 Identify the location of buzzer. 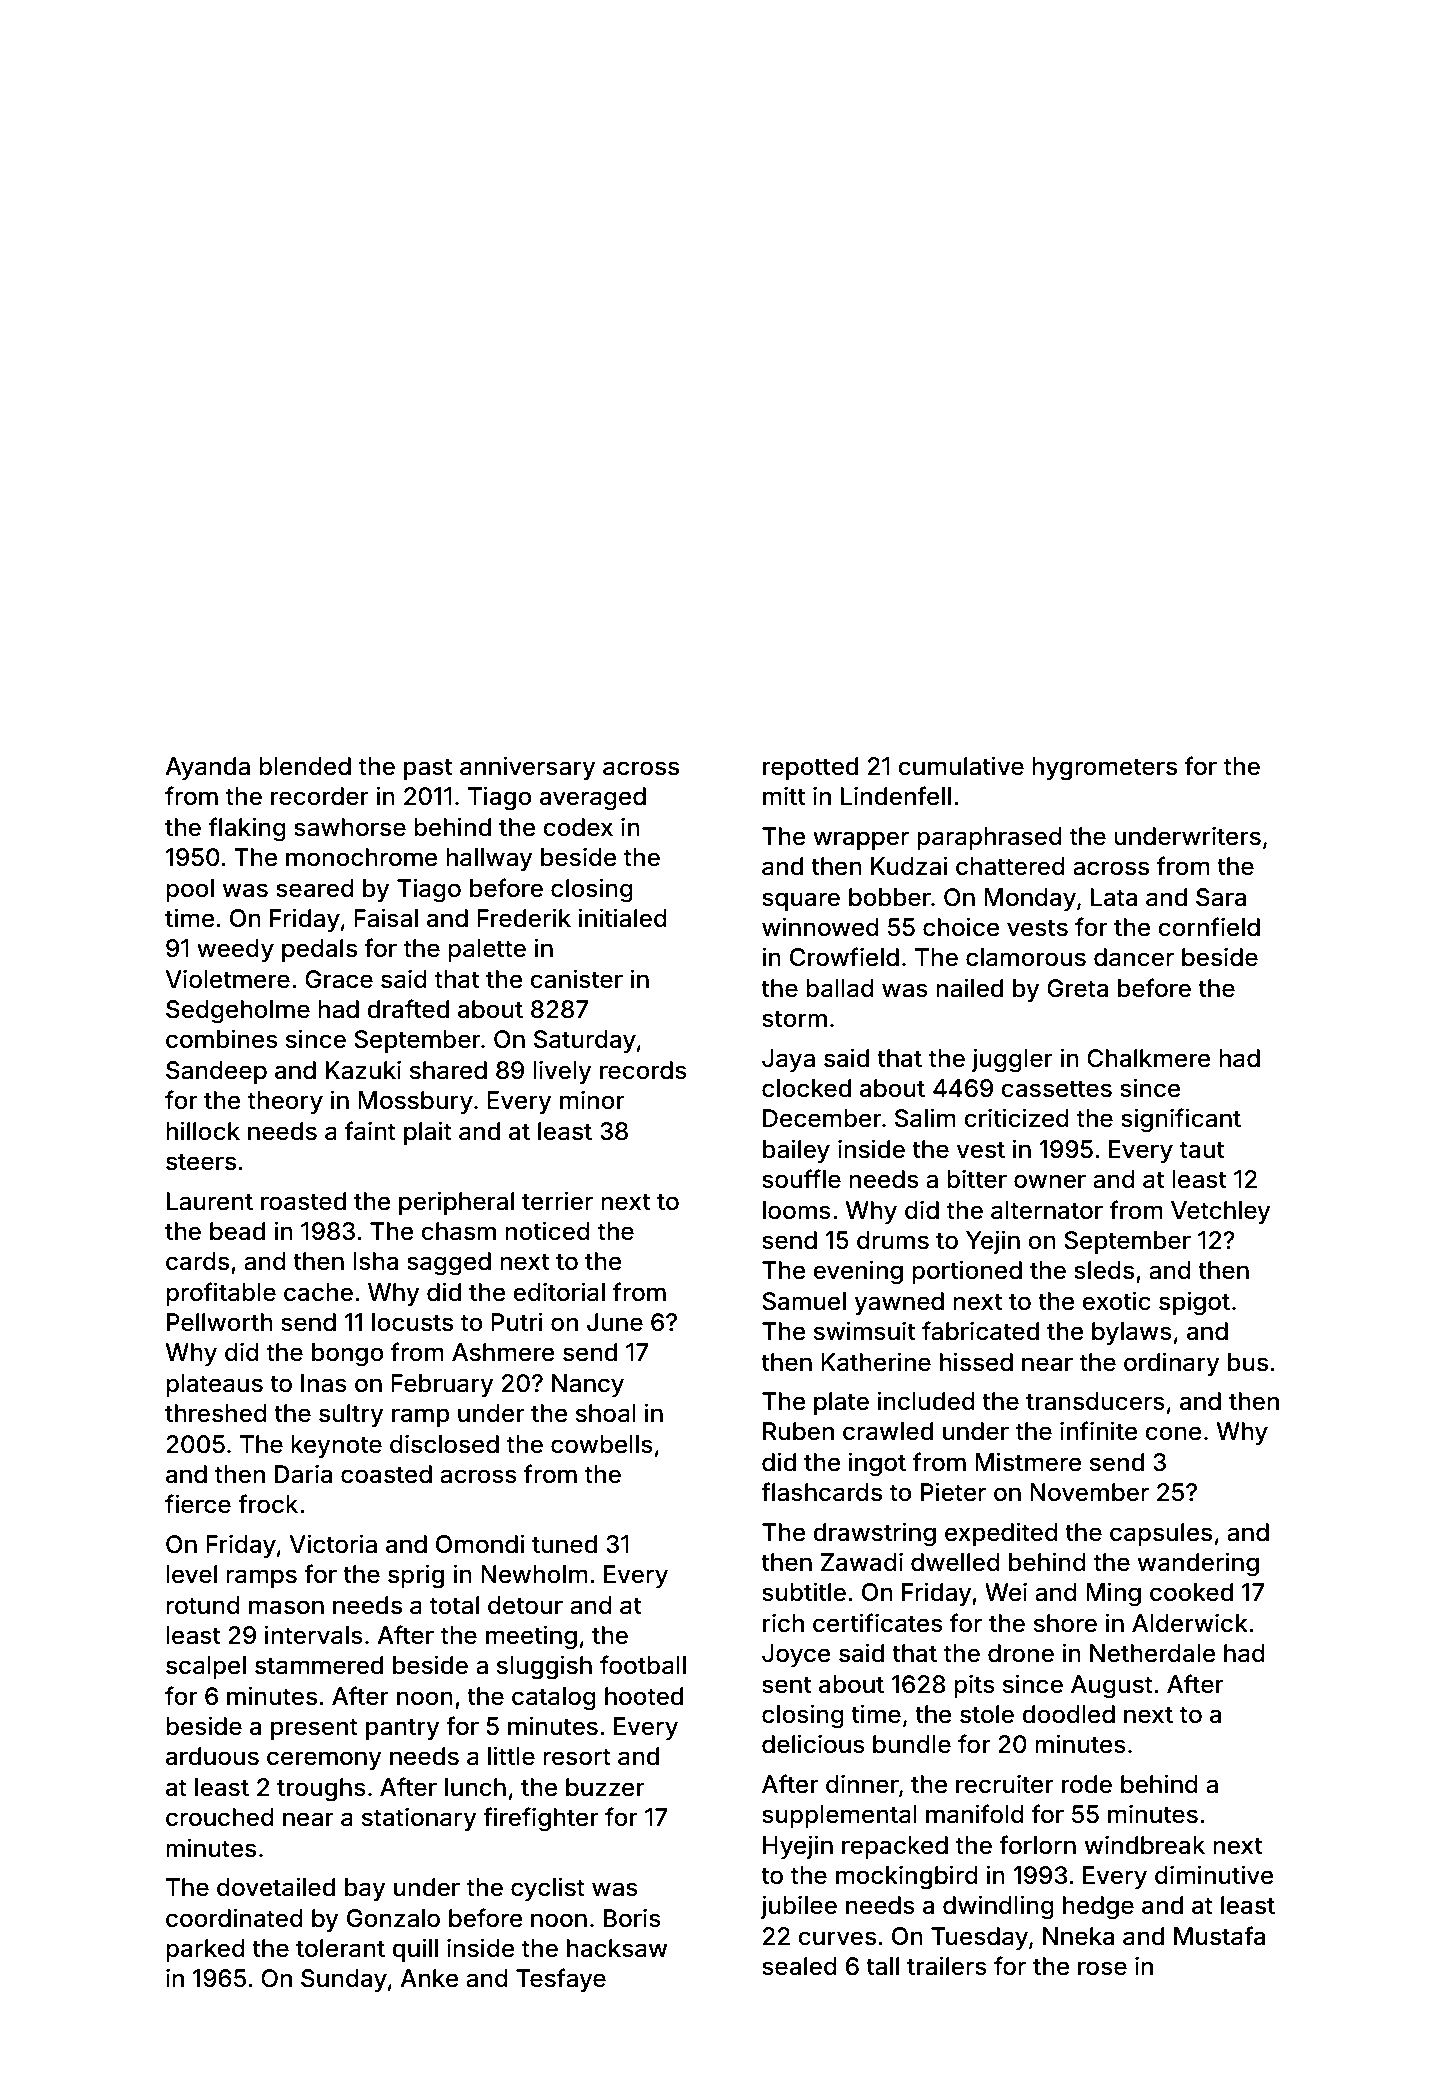
(605, 1787).
